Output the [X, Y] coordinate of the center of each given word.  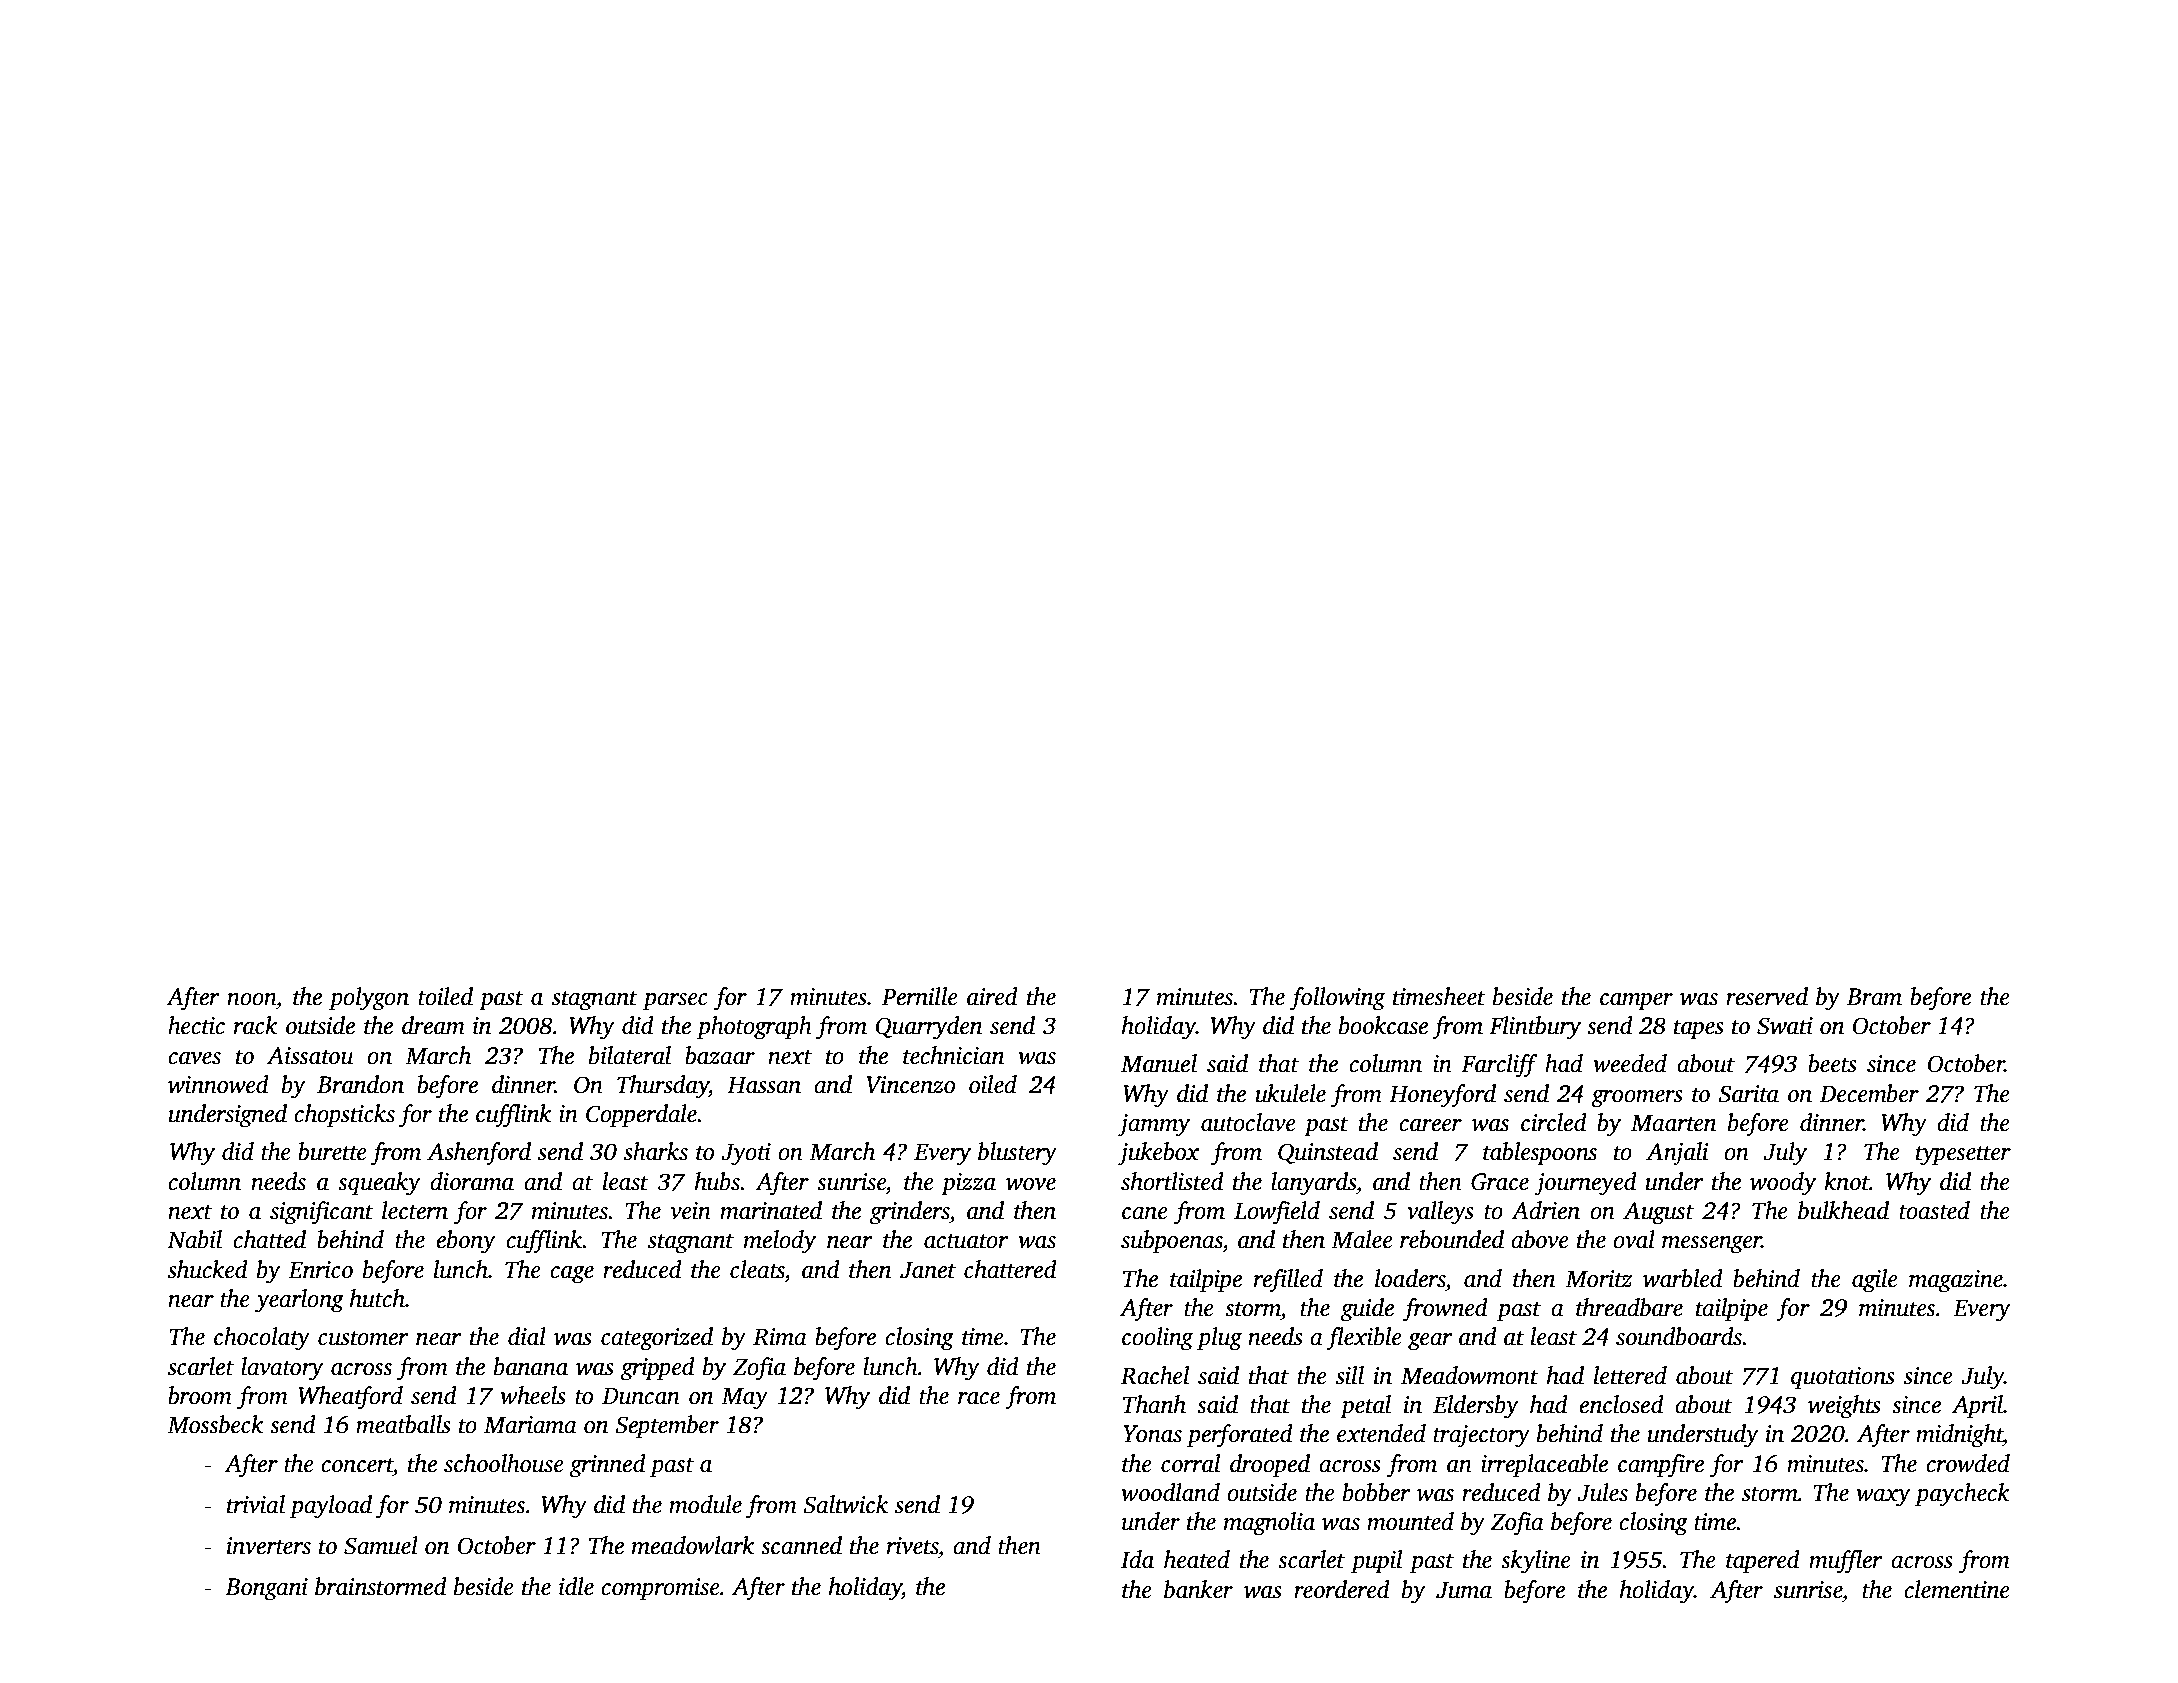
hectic [196, 1025]
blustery [1017, 1154]
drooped [1270, 1466]
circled [1554, 1122]
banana [531, 1366]
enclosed [1621, 1404]
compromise [660, 1589]
